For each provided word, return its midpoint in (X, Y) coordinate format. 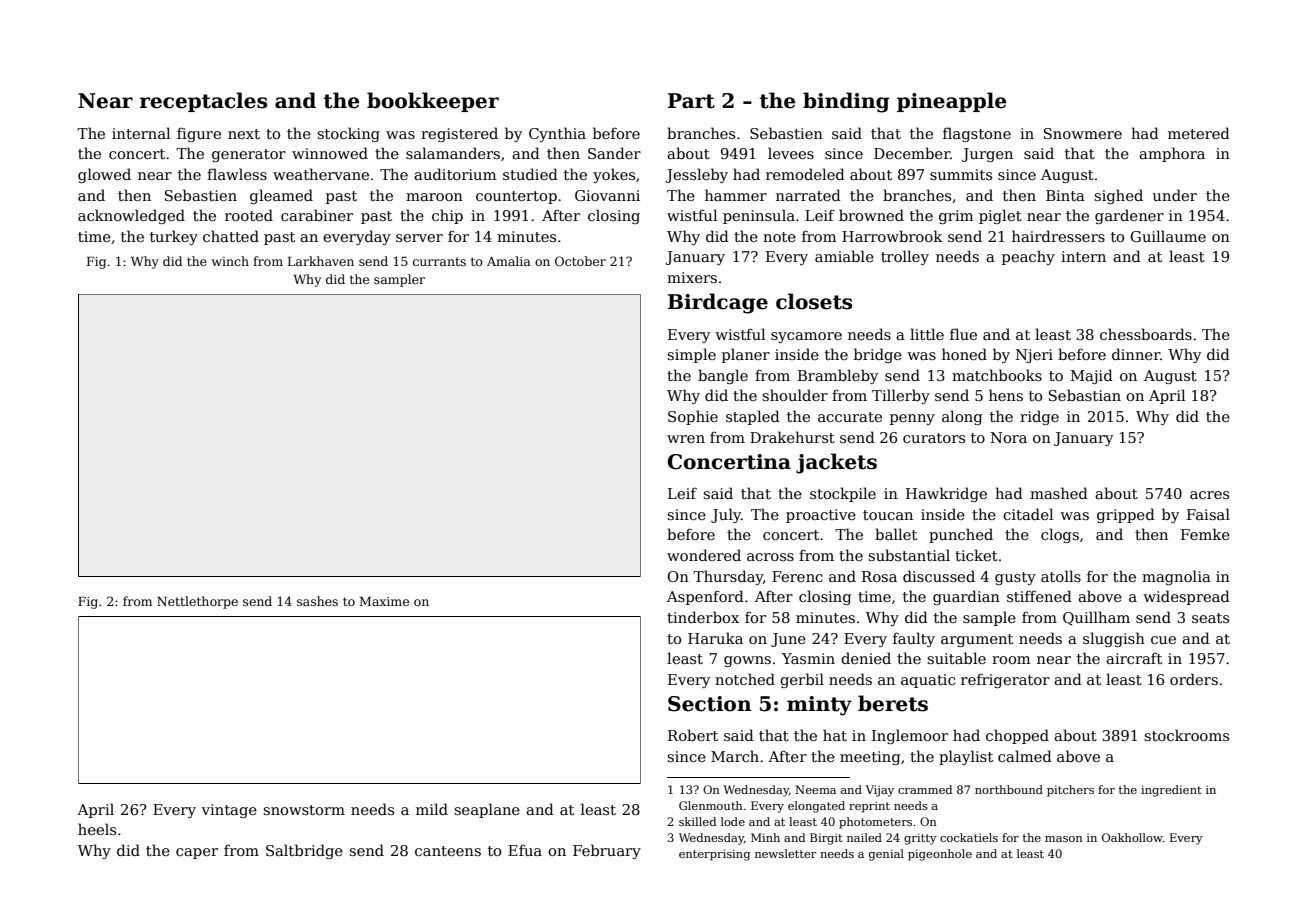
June (788, 640)
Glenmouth (711, 805)
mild (432, 809)
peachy (1028, 257)
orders (1194, 679)
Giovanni (607, 195)
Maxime (384, 601)
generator (249, 155)
